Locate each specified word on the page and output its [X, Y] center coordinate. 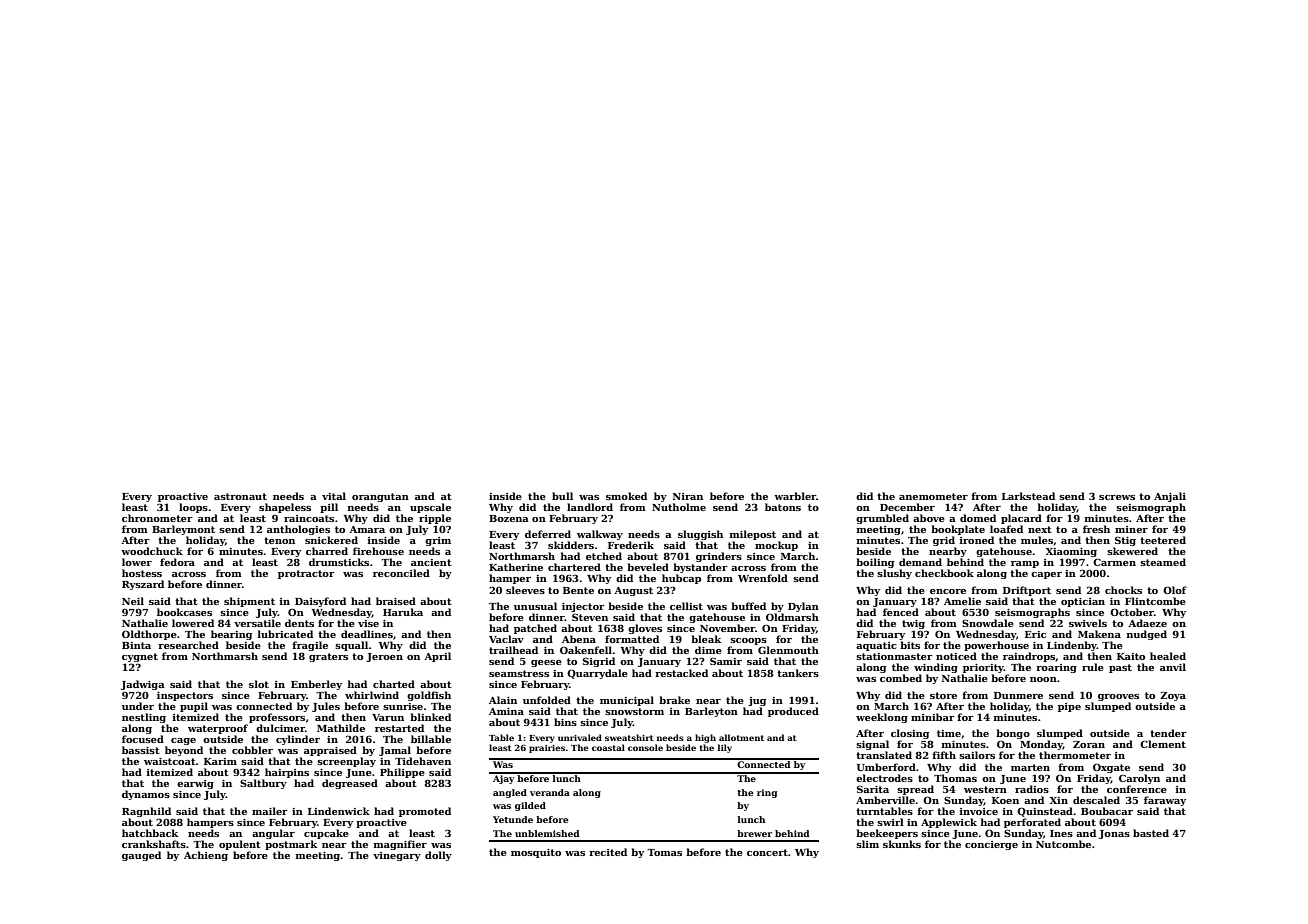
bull [562, 496]
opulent [240, 845]
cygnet [140, 657]
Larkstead [1028, 496]
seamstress [519, 673]
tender [1168, 733]
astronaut [240, 496]
